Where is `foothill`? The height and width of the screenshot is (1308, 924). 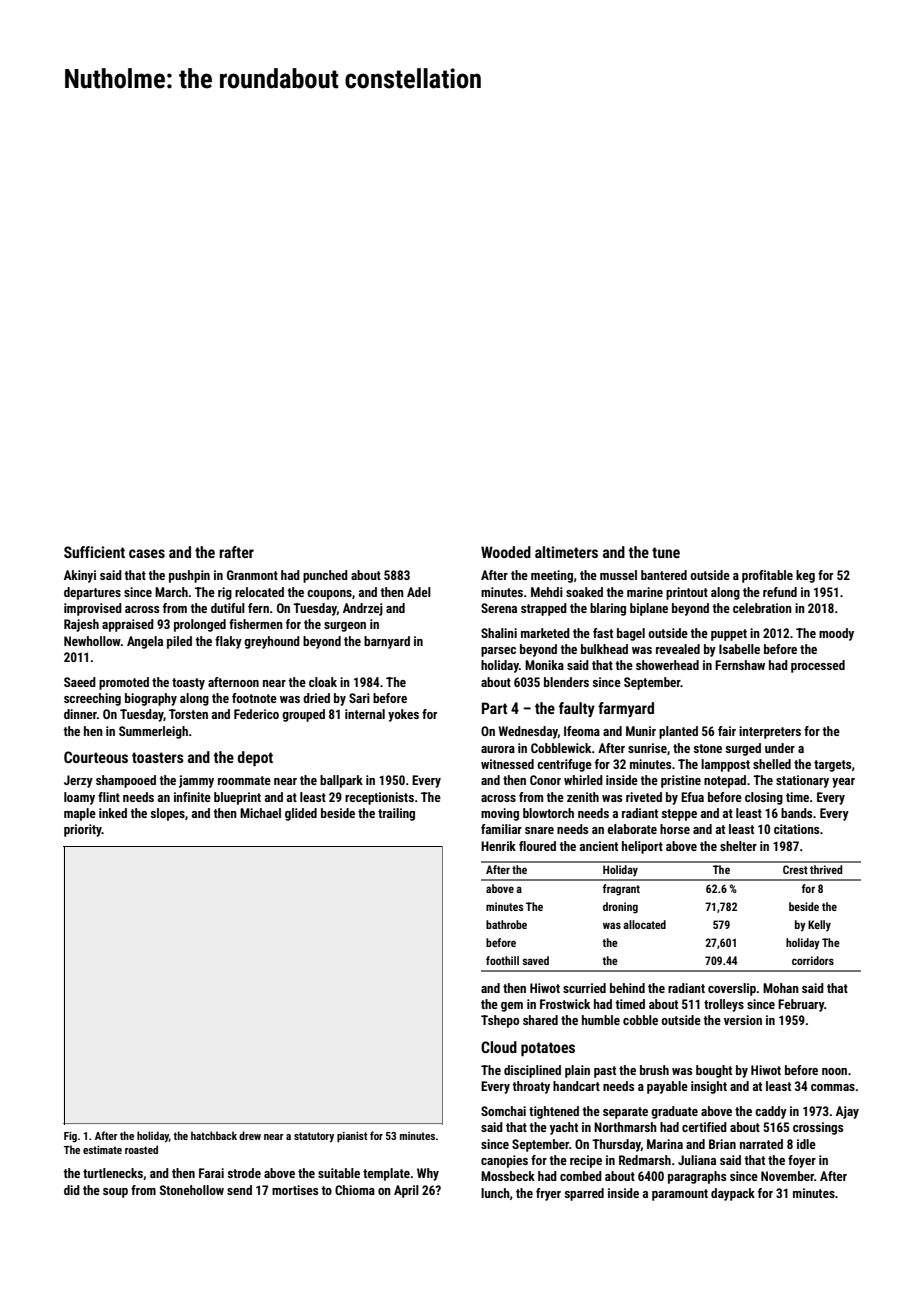
foothill is located at coordinates (502, 960).
